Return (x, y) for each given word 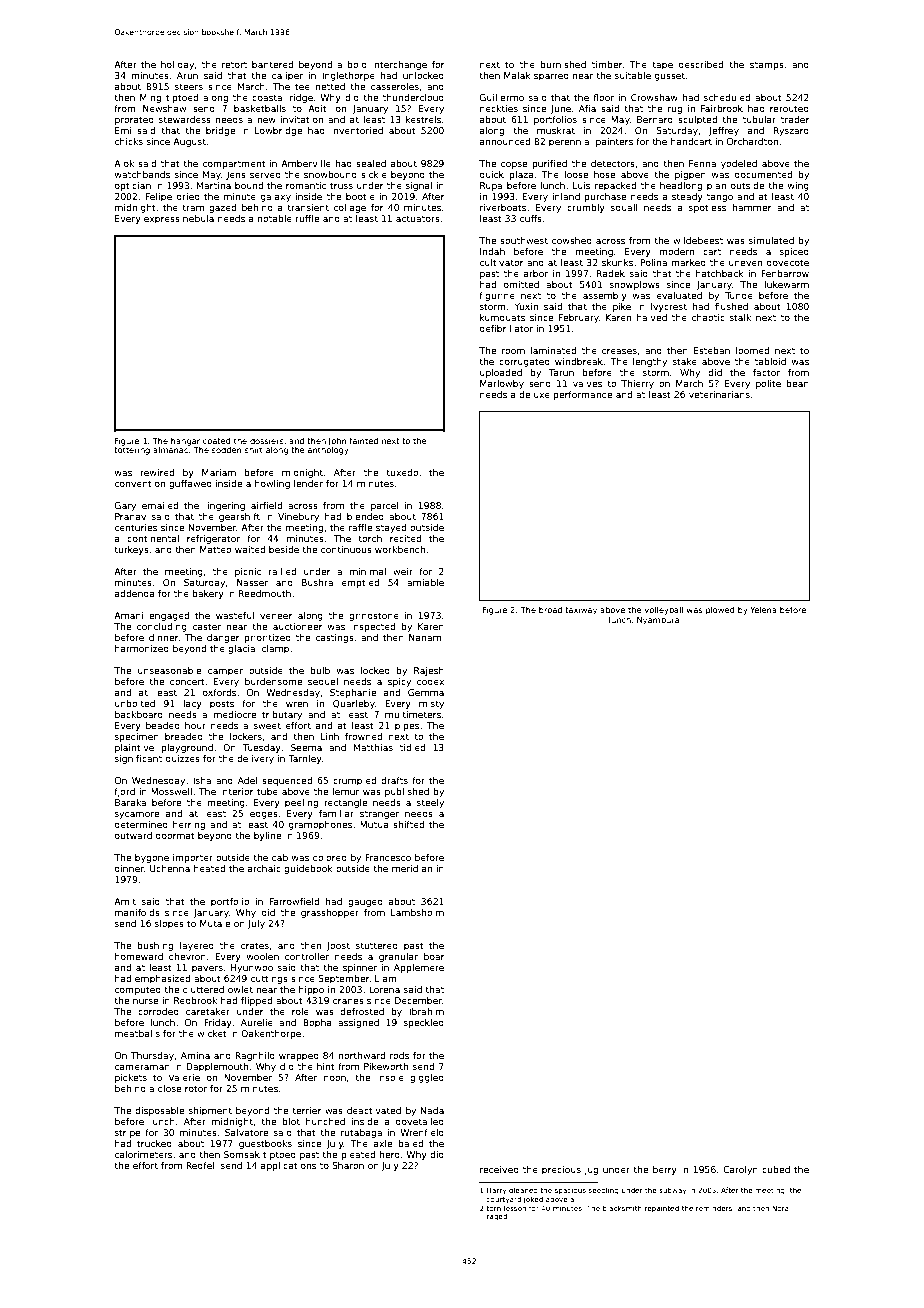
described (701, 64)
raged (497, 1217)
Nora (780, 1208)
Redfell (201, 1165)
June (561, 109)
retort (234, 64)
